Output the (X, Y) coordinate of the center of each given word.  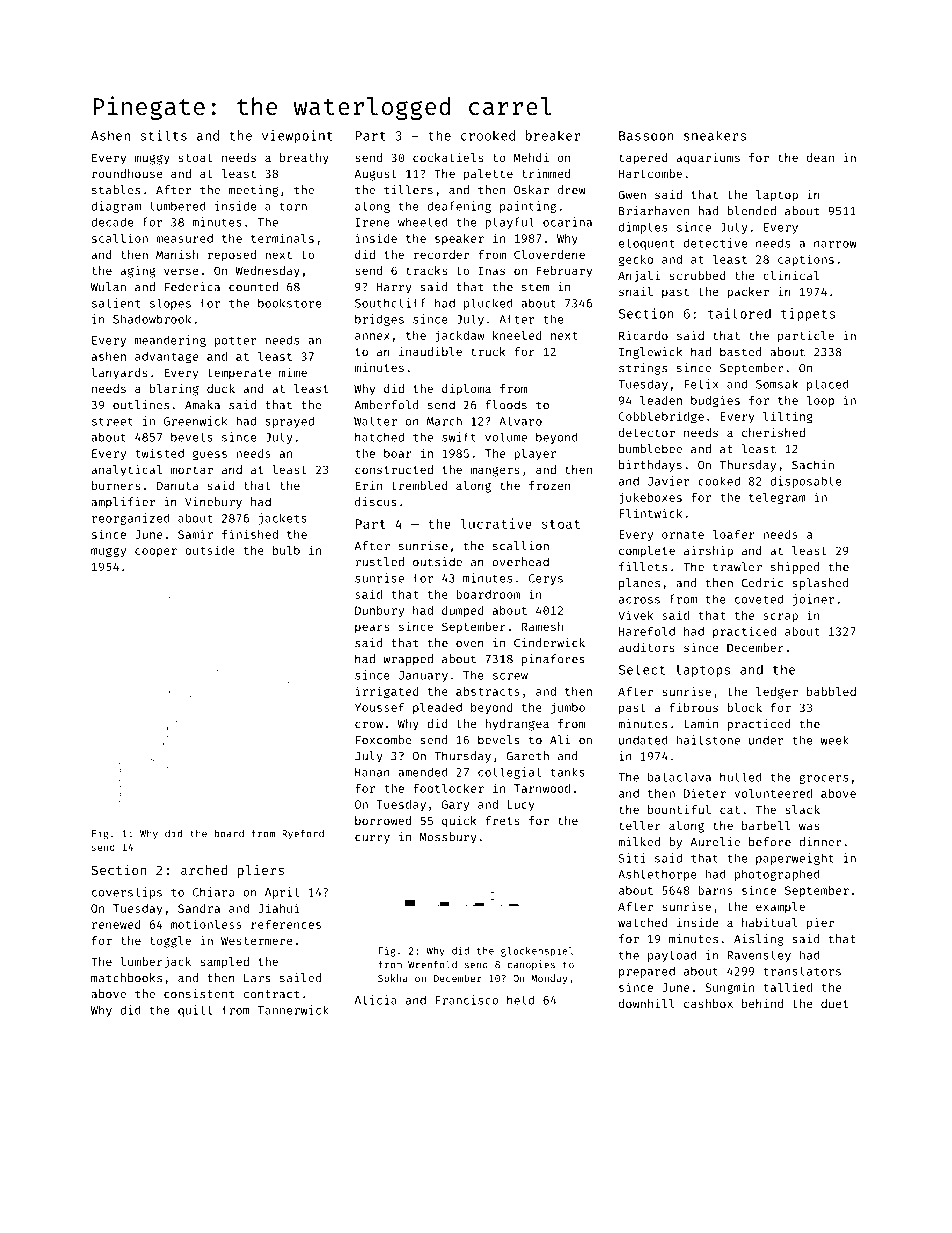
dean (820, 157)
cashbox (708, 1003)
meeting (253, 191)
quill (195, 1011)
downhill (647, 1003)
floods (506, 405)
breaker (553, 135)
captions (806, 260)
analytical (126, 471)
